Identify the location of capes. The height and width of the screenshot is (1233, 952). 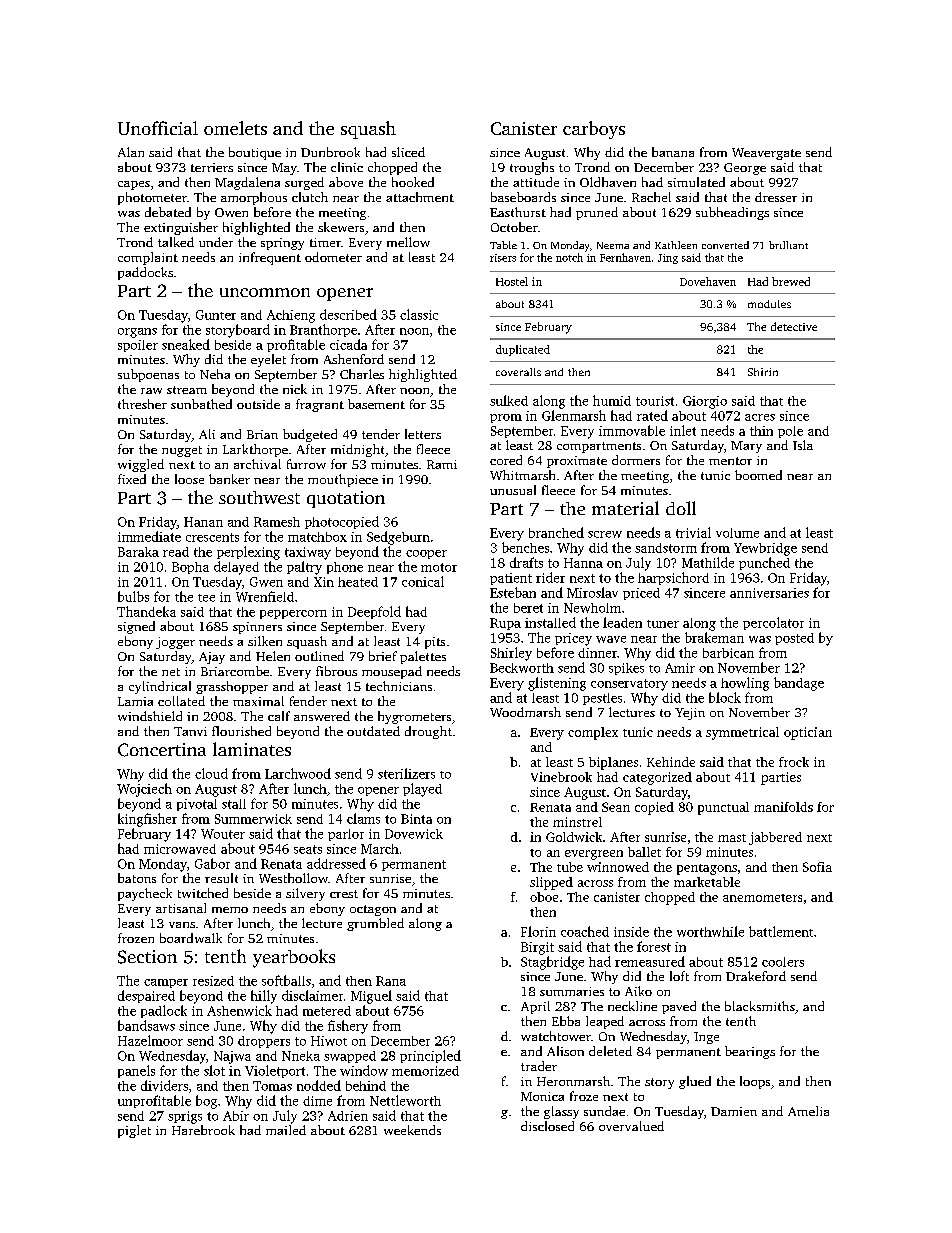
(134, 185).
